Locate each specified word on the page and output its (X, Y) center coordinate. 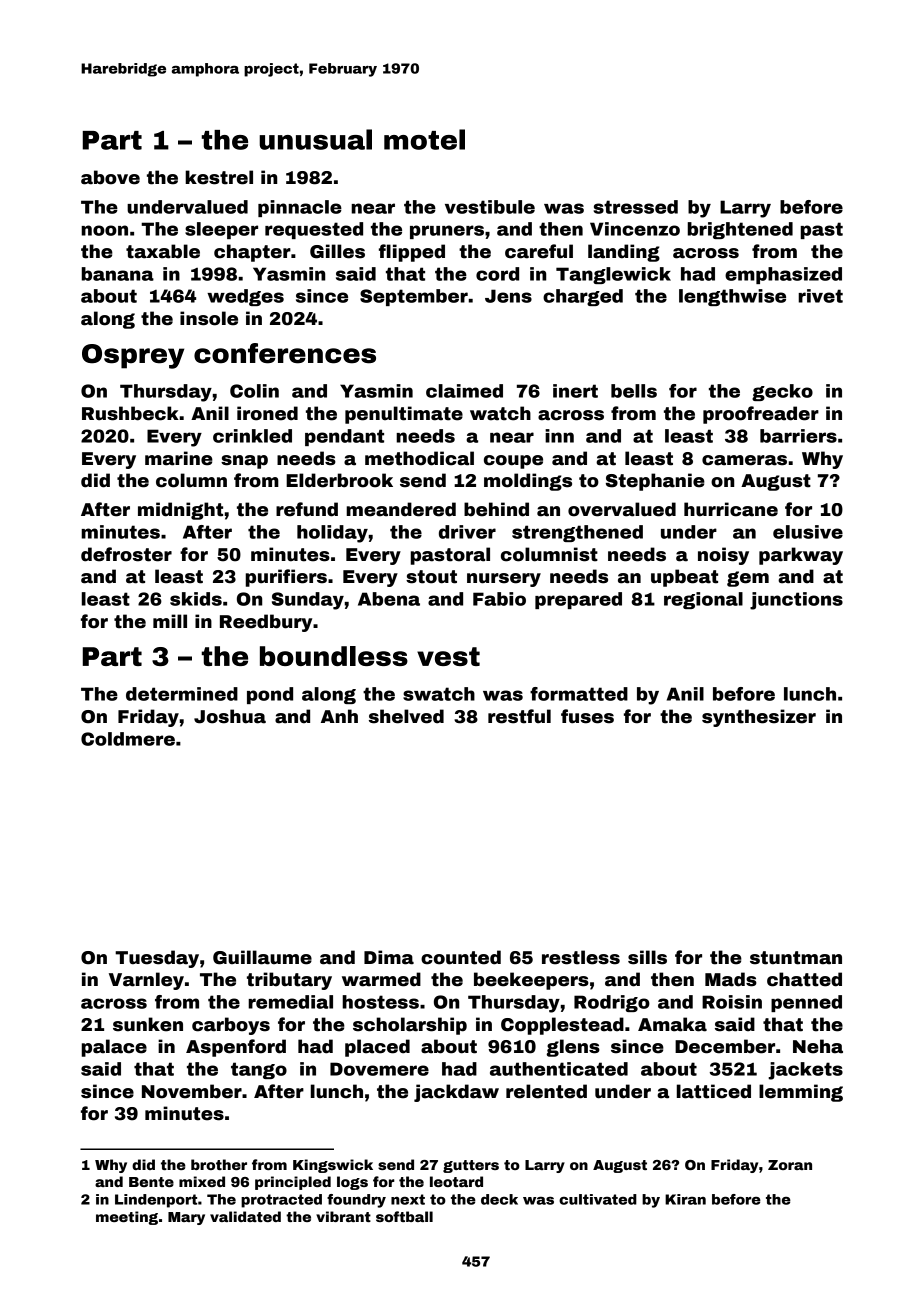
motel (424, 139)
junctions (796, 601)
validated (245, 1216)
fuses (587, 716)
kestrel (219, 177)
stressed (636, 207)
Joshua (230, 716)
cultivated (598, 1199)
